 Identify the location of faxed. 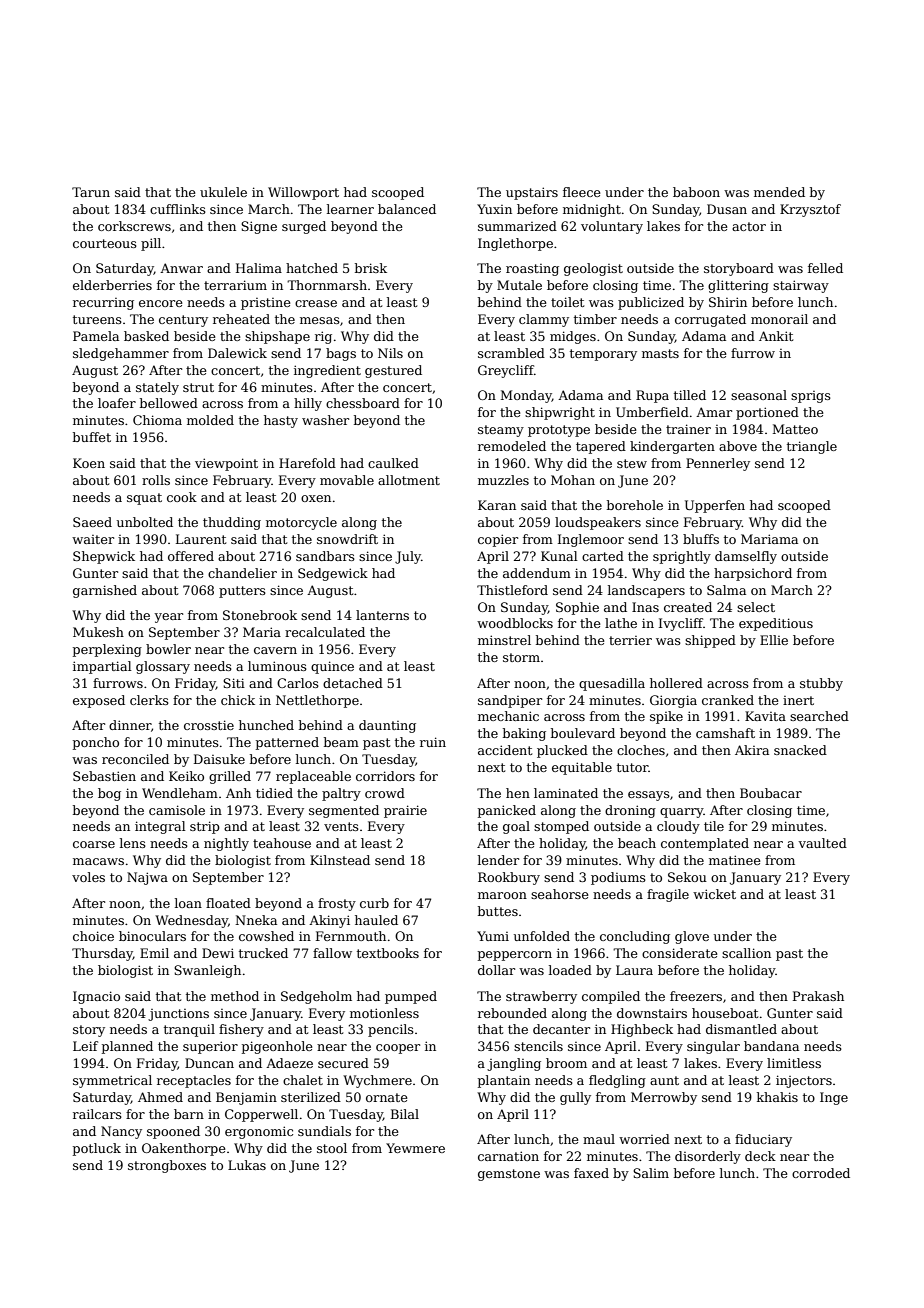
(591, 1173).
